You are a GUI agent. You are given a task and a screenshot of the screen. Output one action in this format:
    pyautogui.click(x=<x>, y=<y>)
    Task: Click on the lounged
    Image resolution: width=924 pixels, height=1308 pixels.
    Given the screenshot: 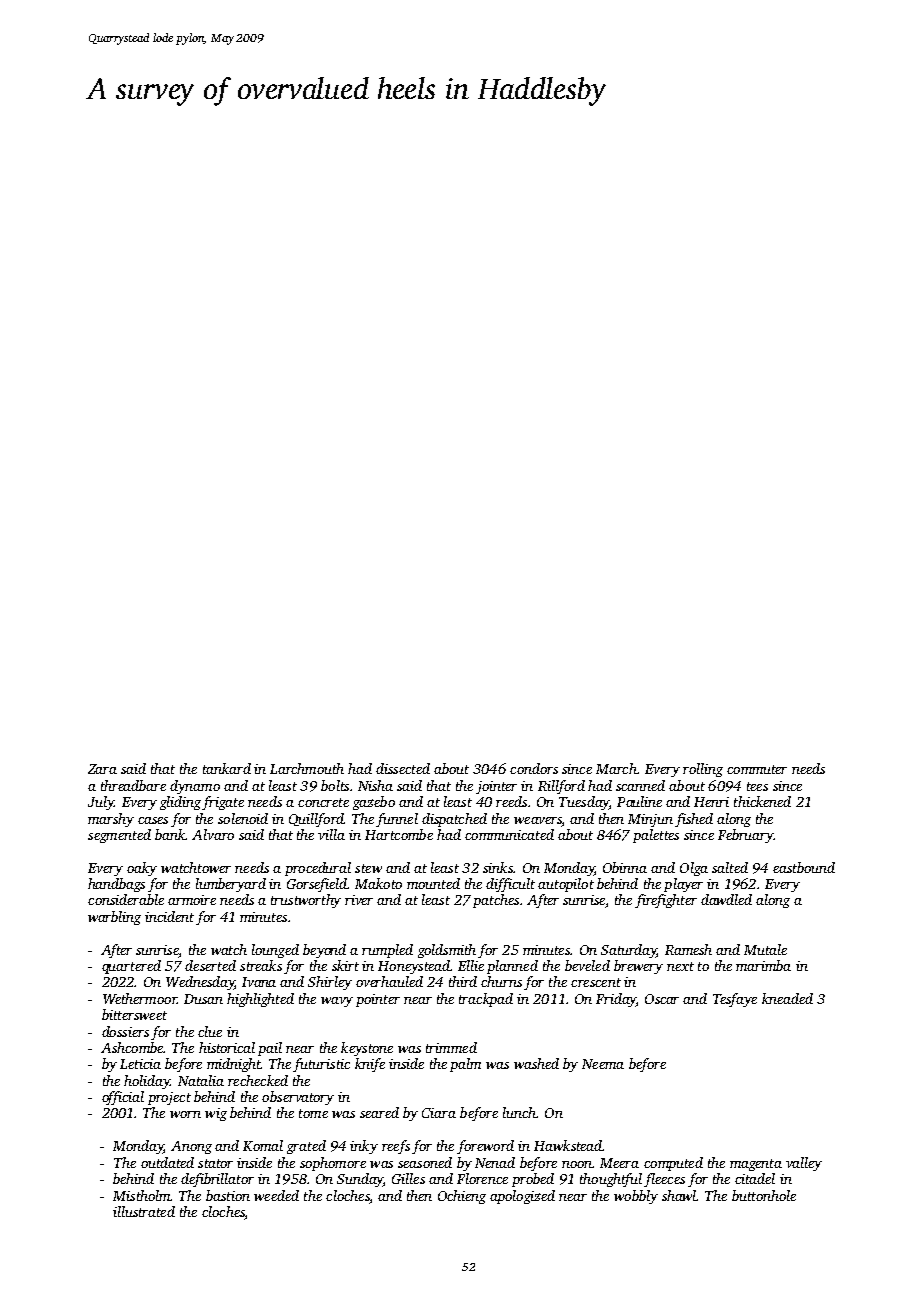 What is the action you would take?
    pyautogui.click(x=275, y=951)
